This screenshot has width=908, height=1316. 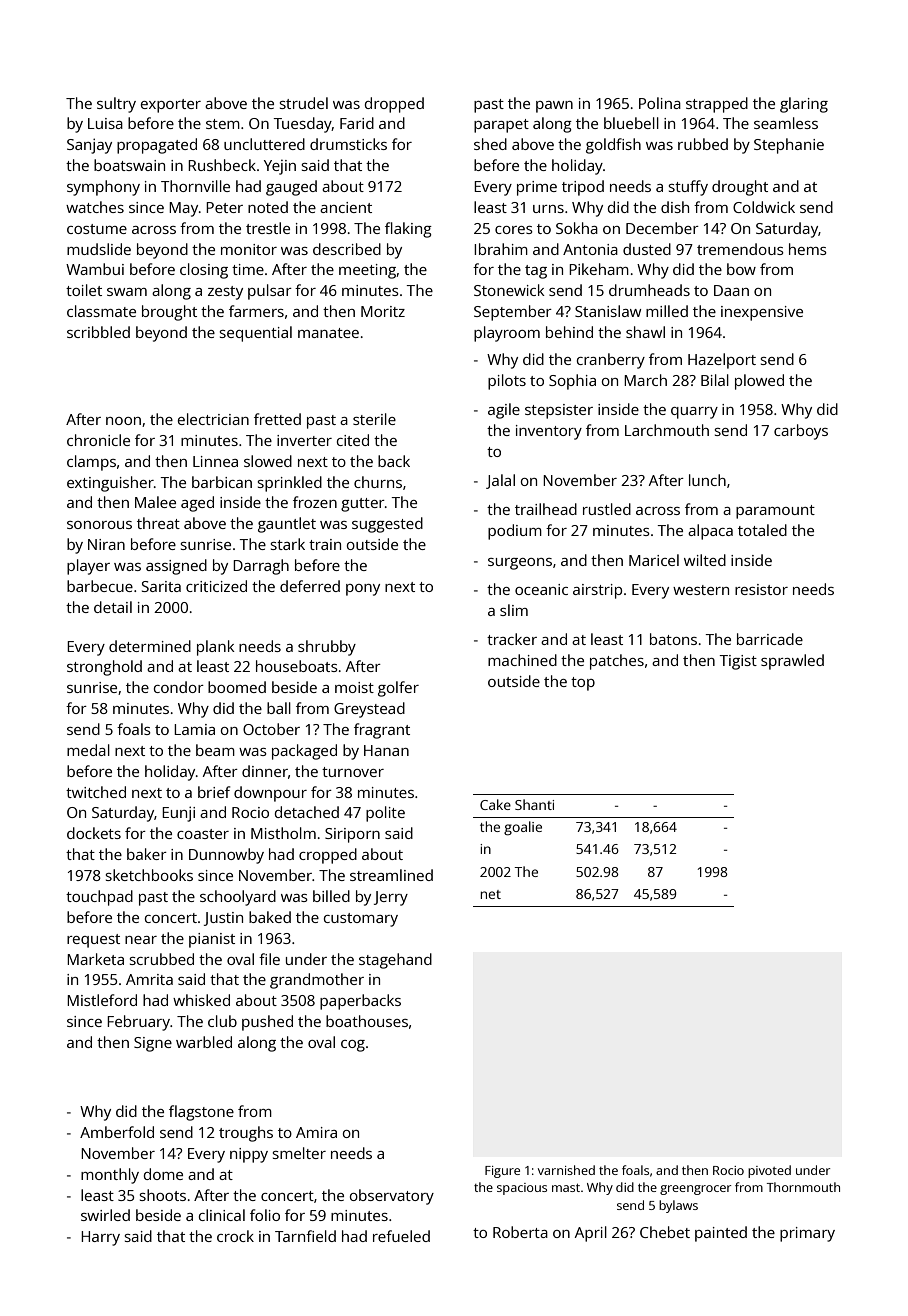 I want to click on alpaca, so click(x=710, y=532).
